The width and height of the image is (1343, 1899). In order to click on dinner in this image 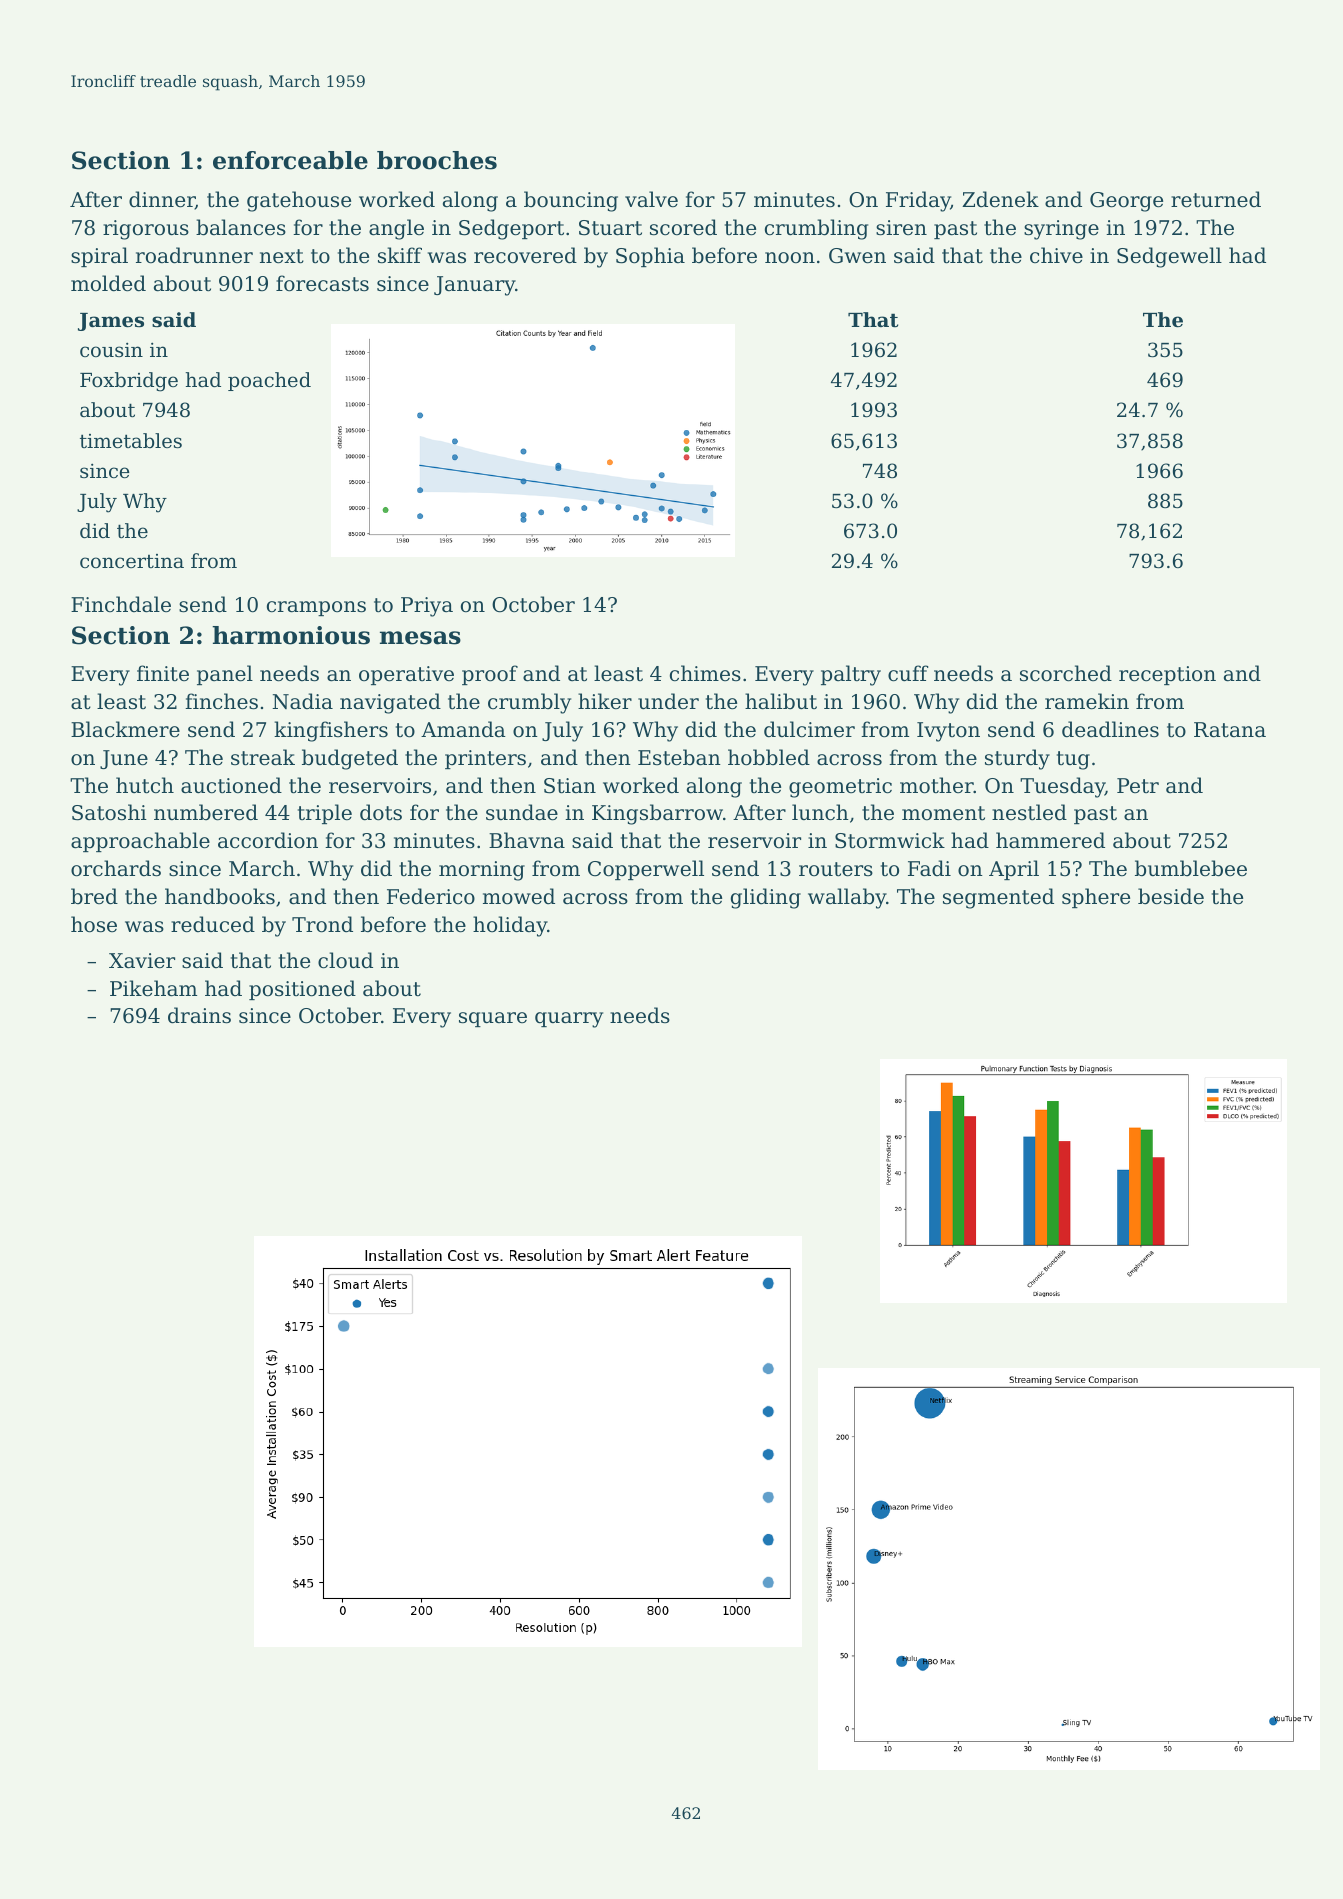, I will do `click(162, 200)`.
